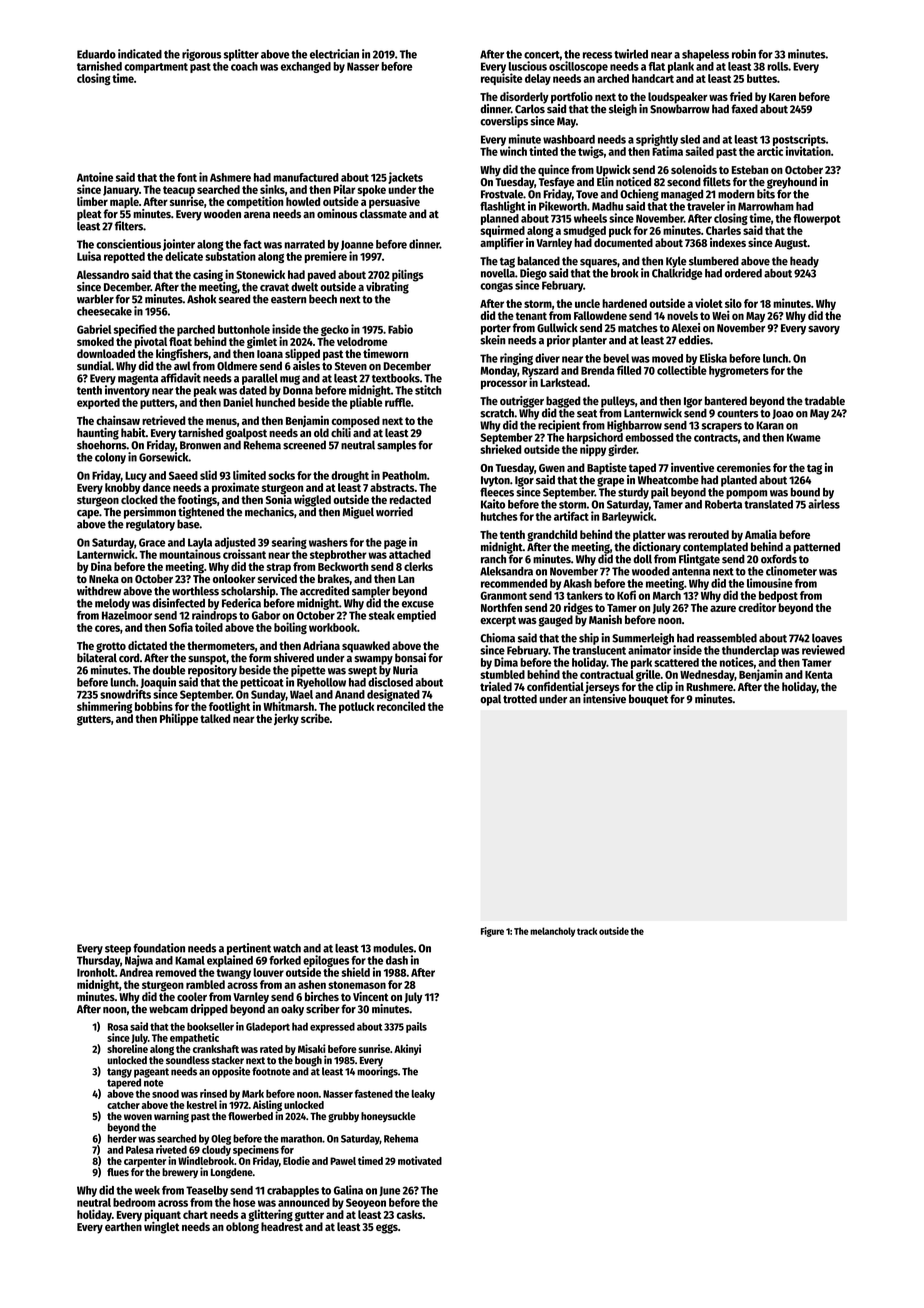 This document has width=924, height=1308. I want to click on pertinent, so click(249, 949).
